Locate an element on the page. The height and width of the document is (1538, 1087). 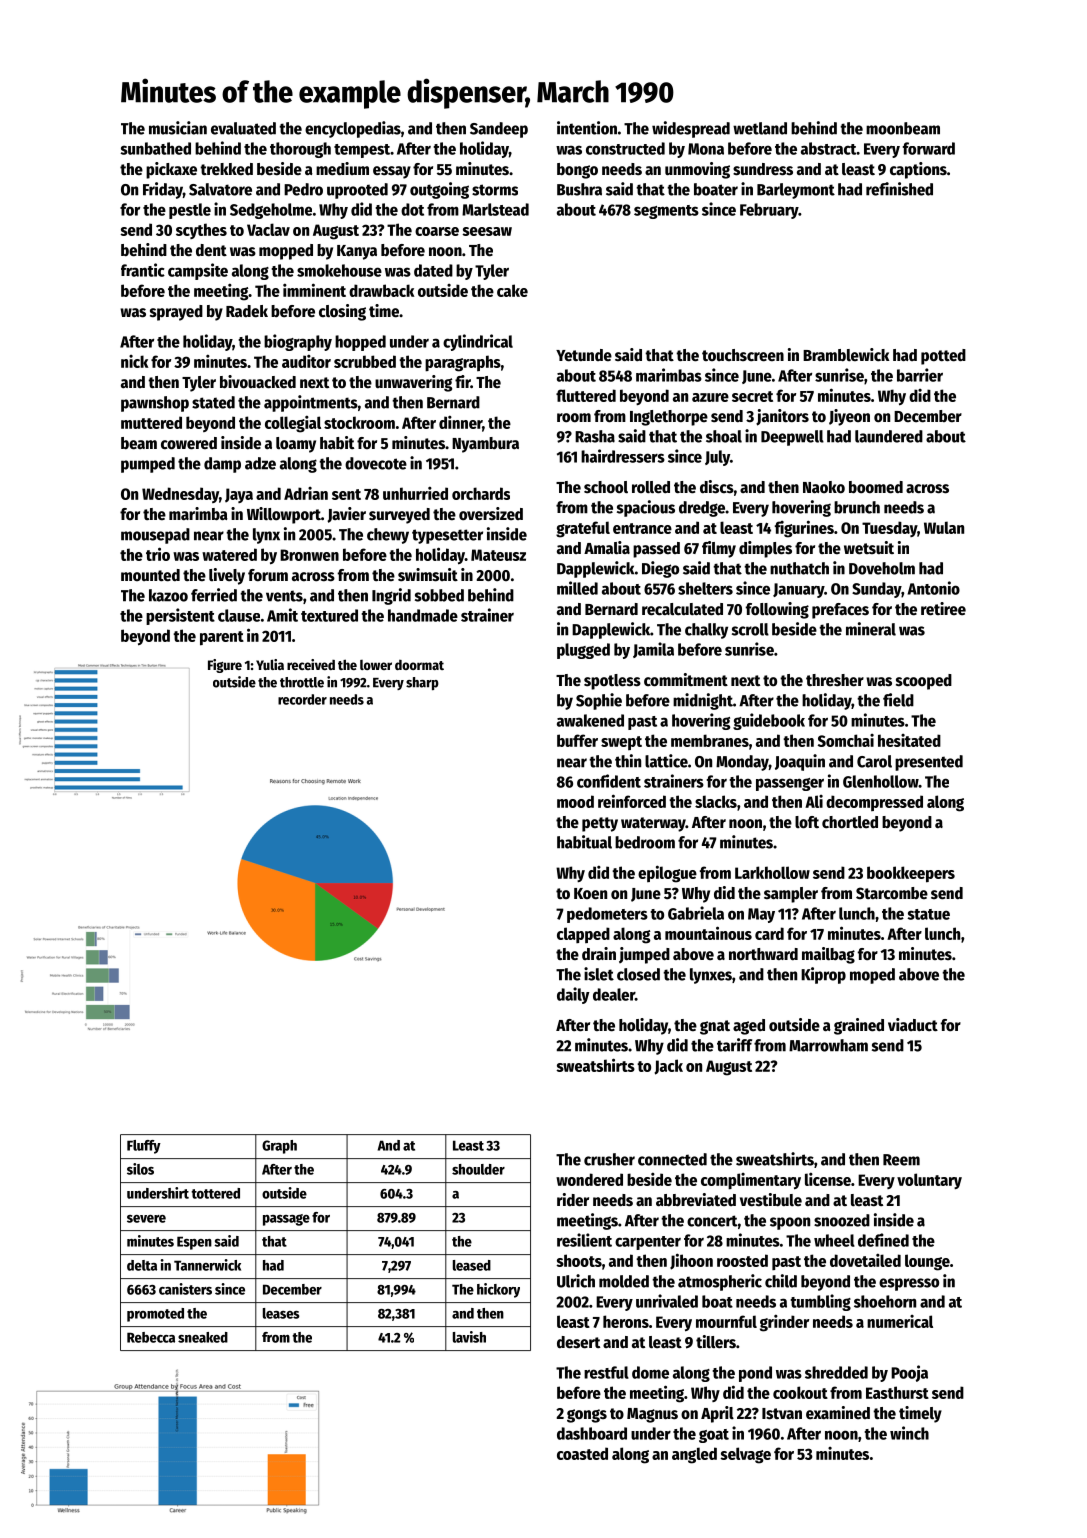
frantic is located at coordinates (143, 270).
